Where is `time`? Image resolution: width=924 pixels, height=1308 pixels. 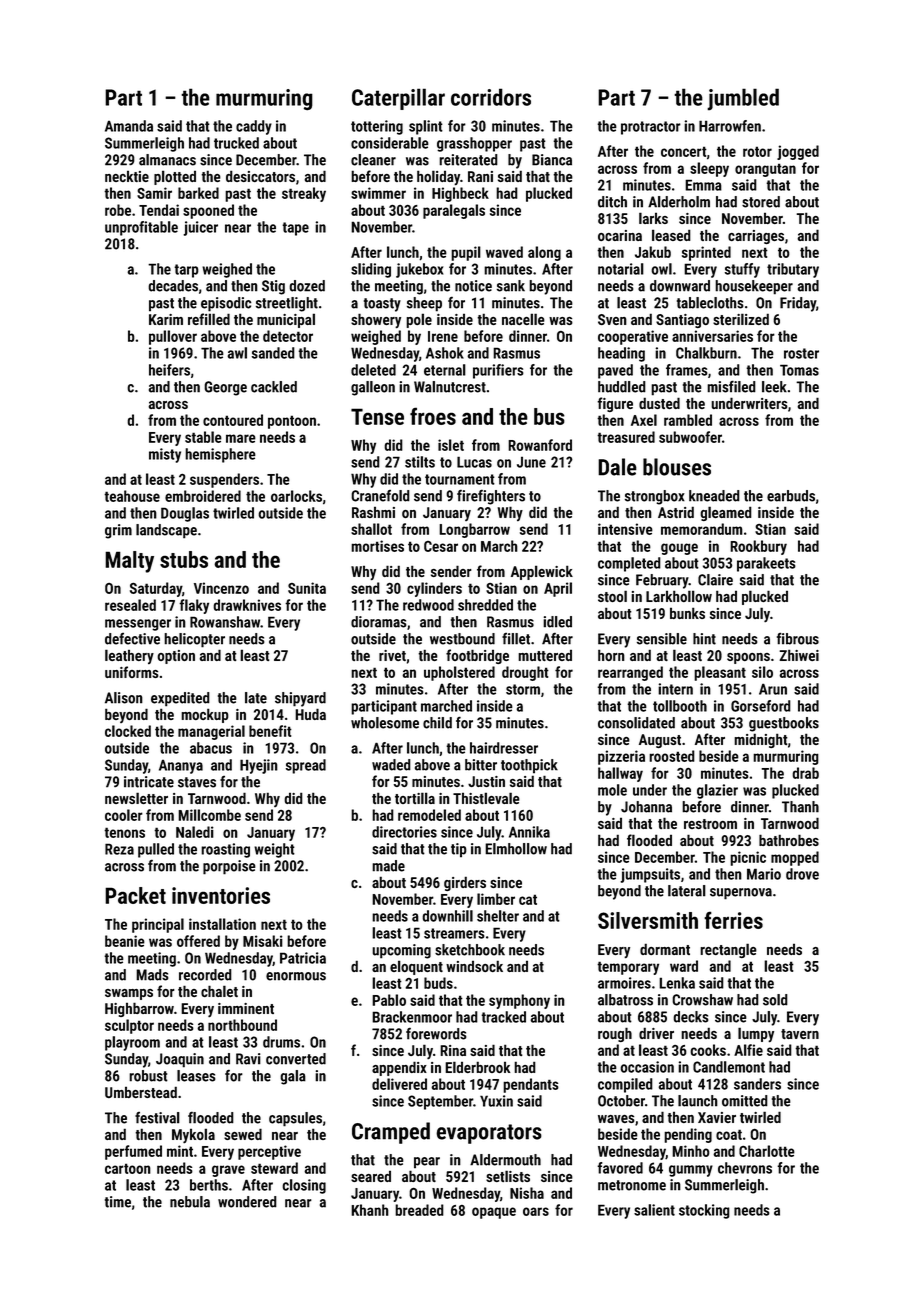
time is located at coordinates (118, 1202).
